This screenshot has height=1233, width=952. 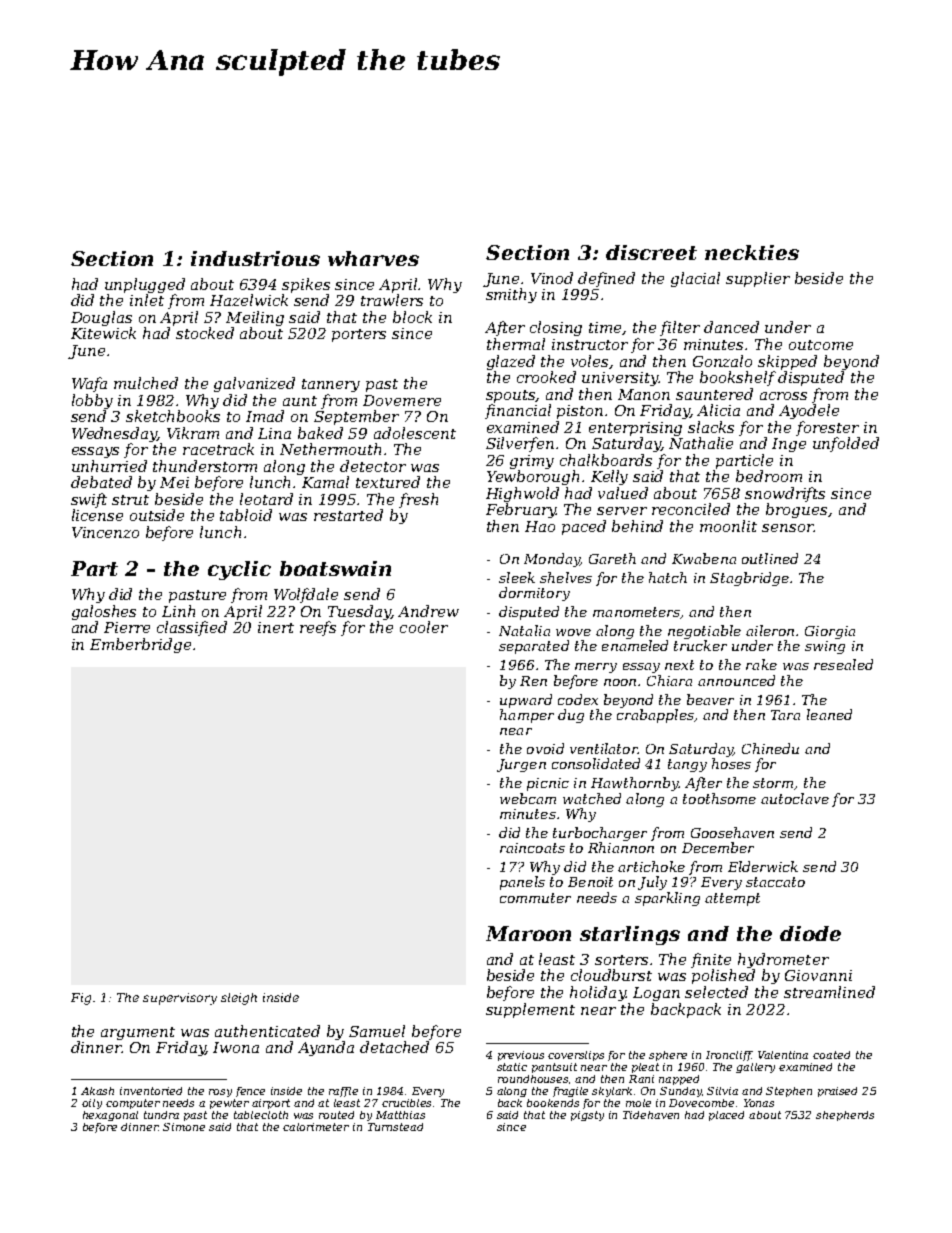 What do you see at coordinates (388, 482) in the screenshot?
I see `textured` at bounding box center [388, 482].
